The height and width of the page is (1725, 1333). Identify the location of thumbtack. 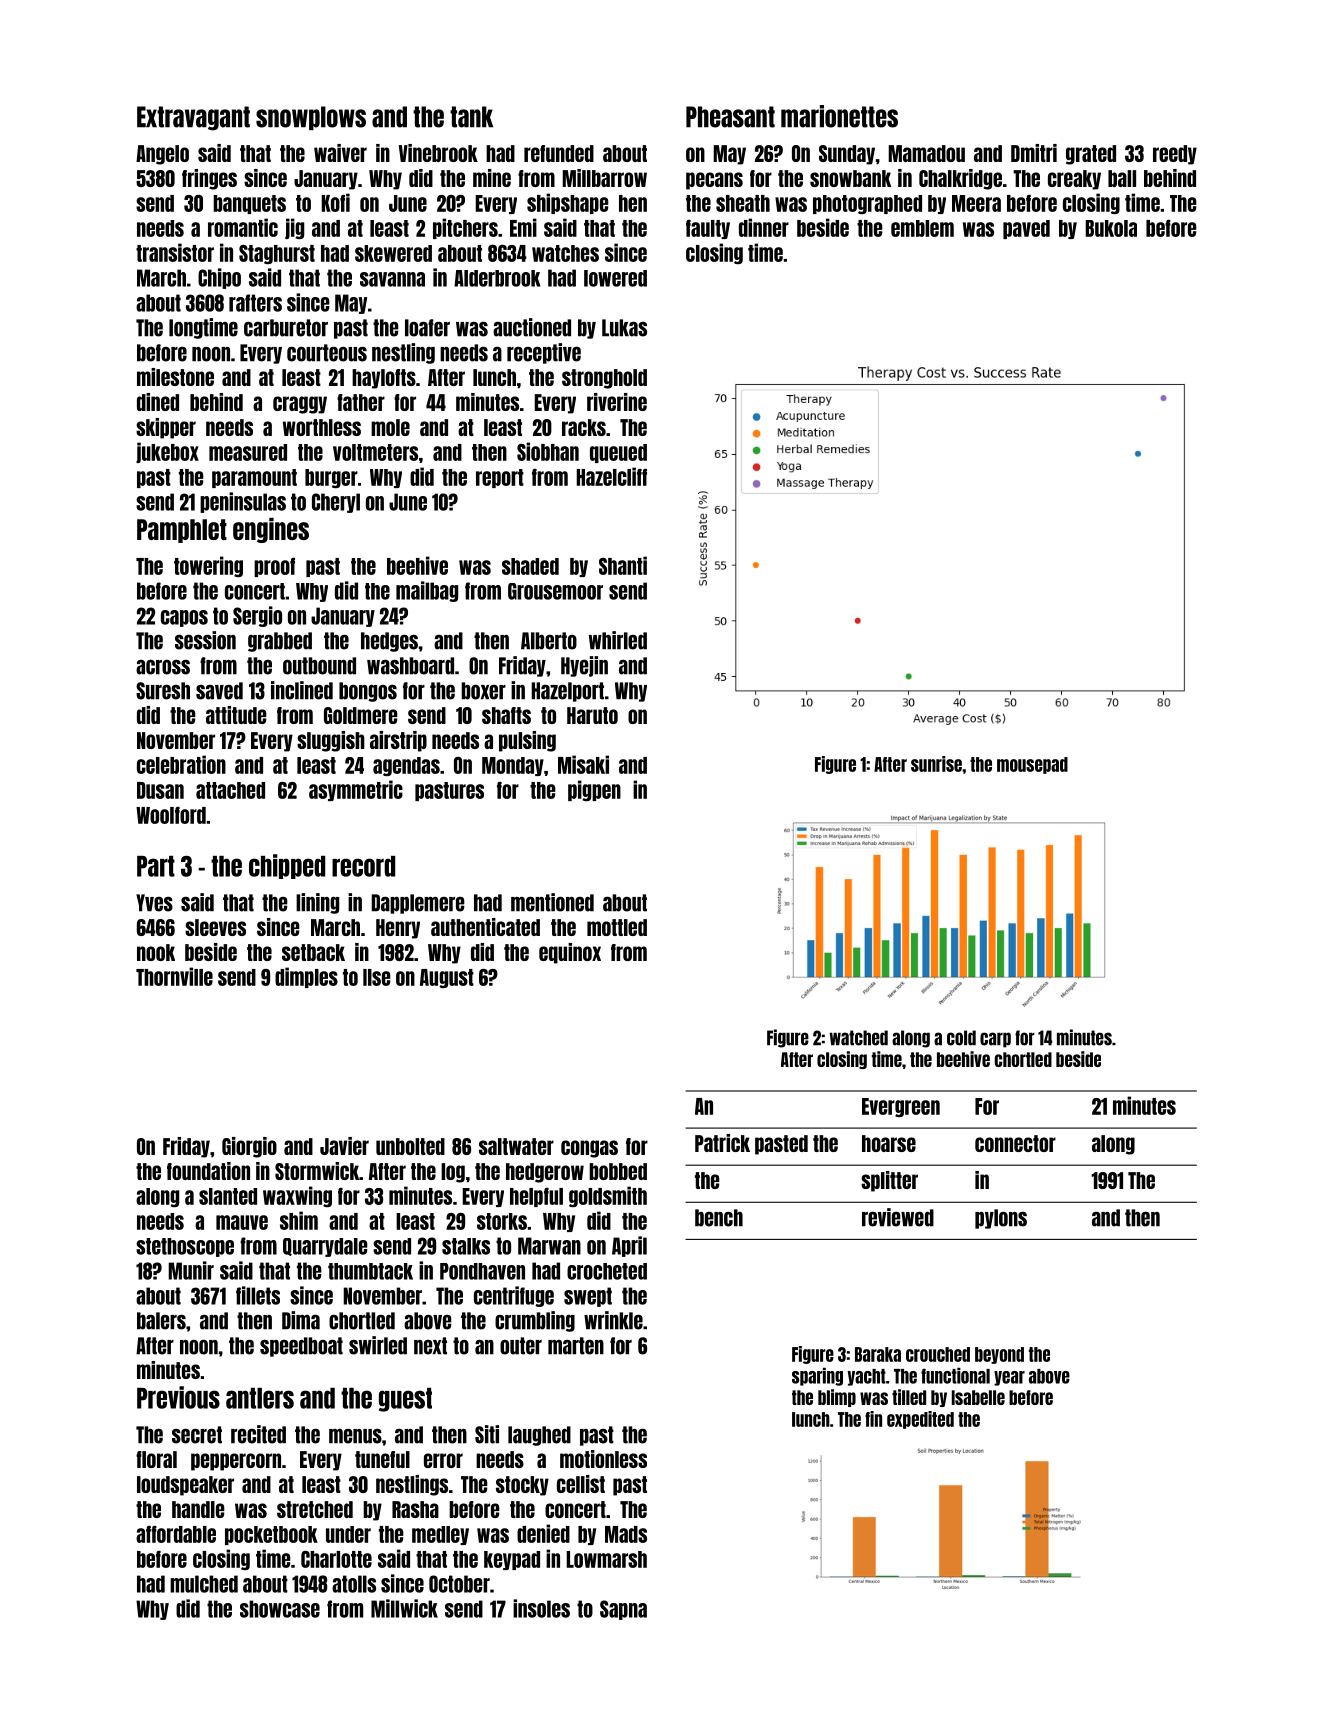
(370, 1271).
